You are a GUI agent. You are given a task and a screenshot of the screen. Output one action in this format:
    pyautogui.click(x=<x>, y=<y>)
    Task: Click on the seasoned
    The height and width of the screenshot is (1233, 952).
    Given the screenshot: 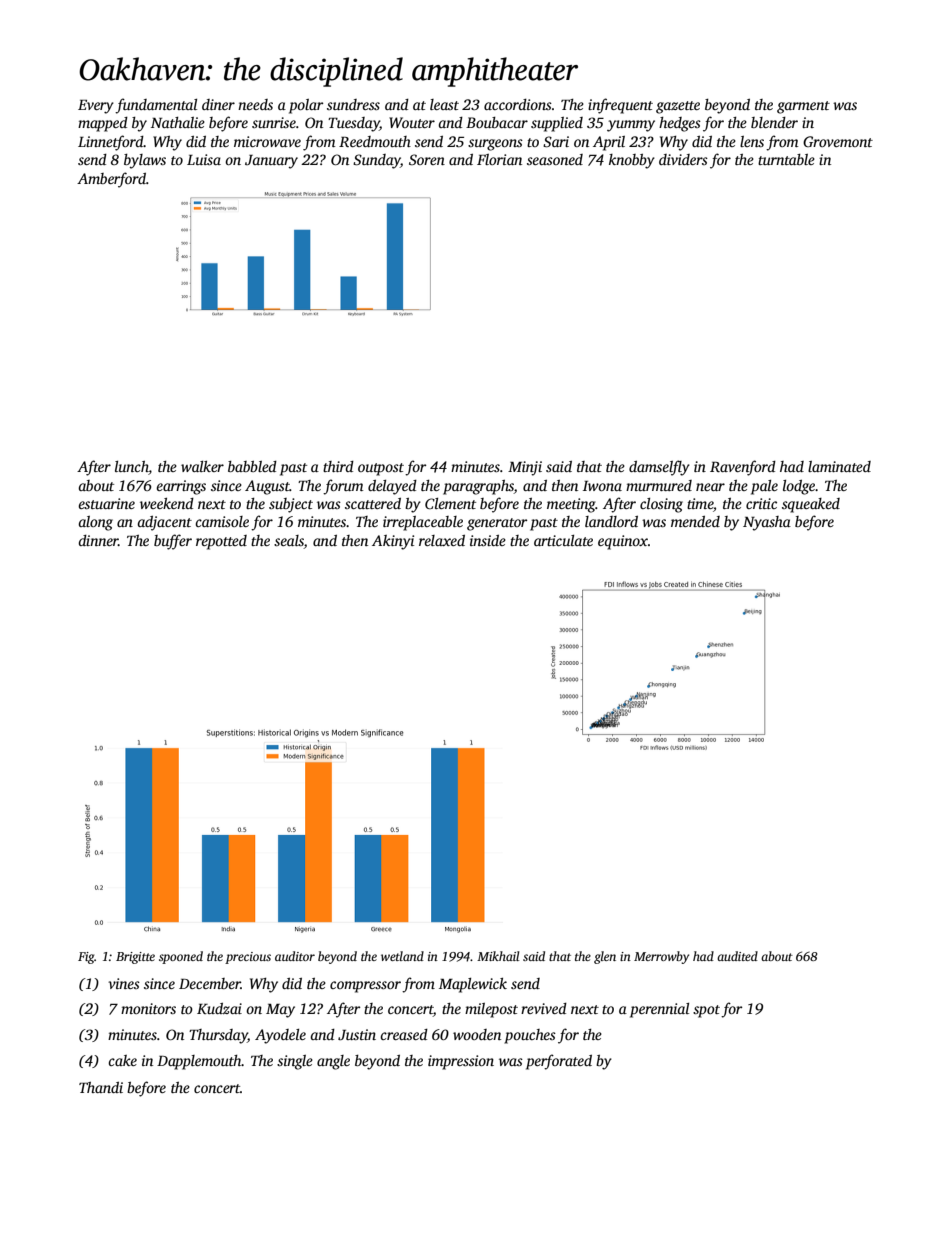 What is the action you would take?
    pyautogui.click(x=555, y=159)
